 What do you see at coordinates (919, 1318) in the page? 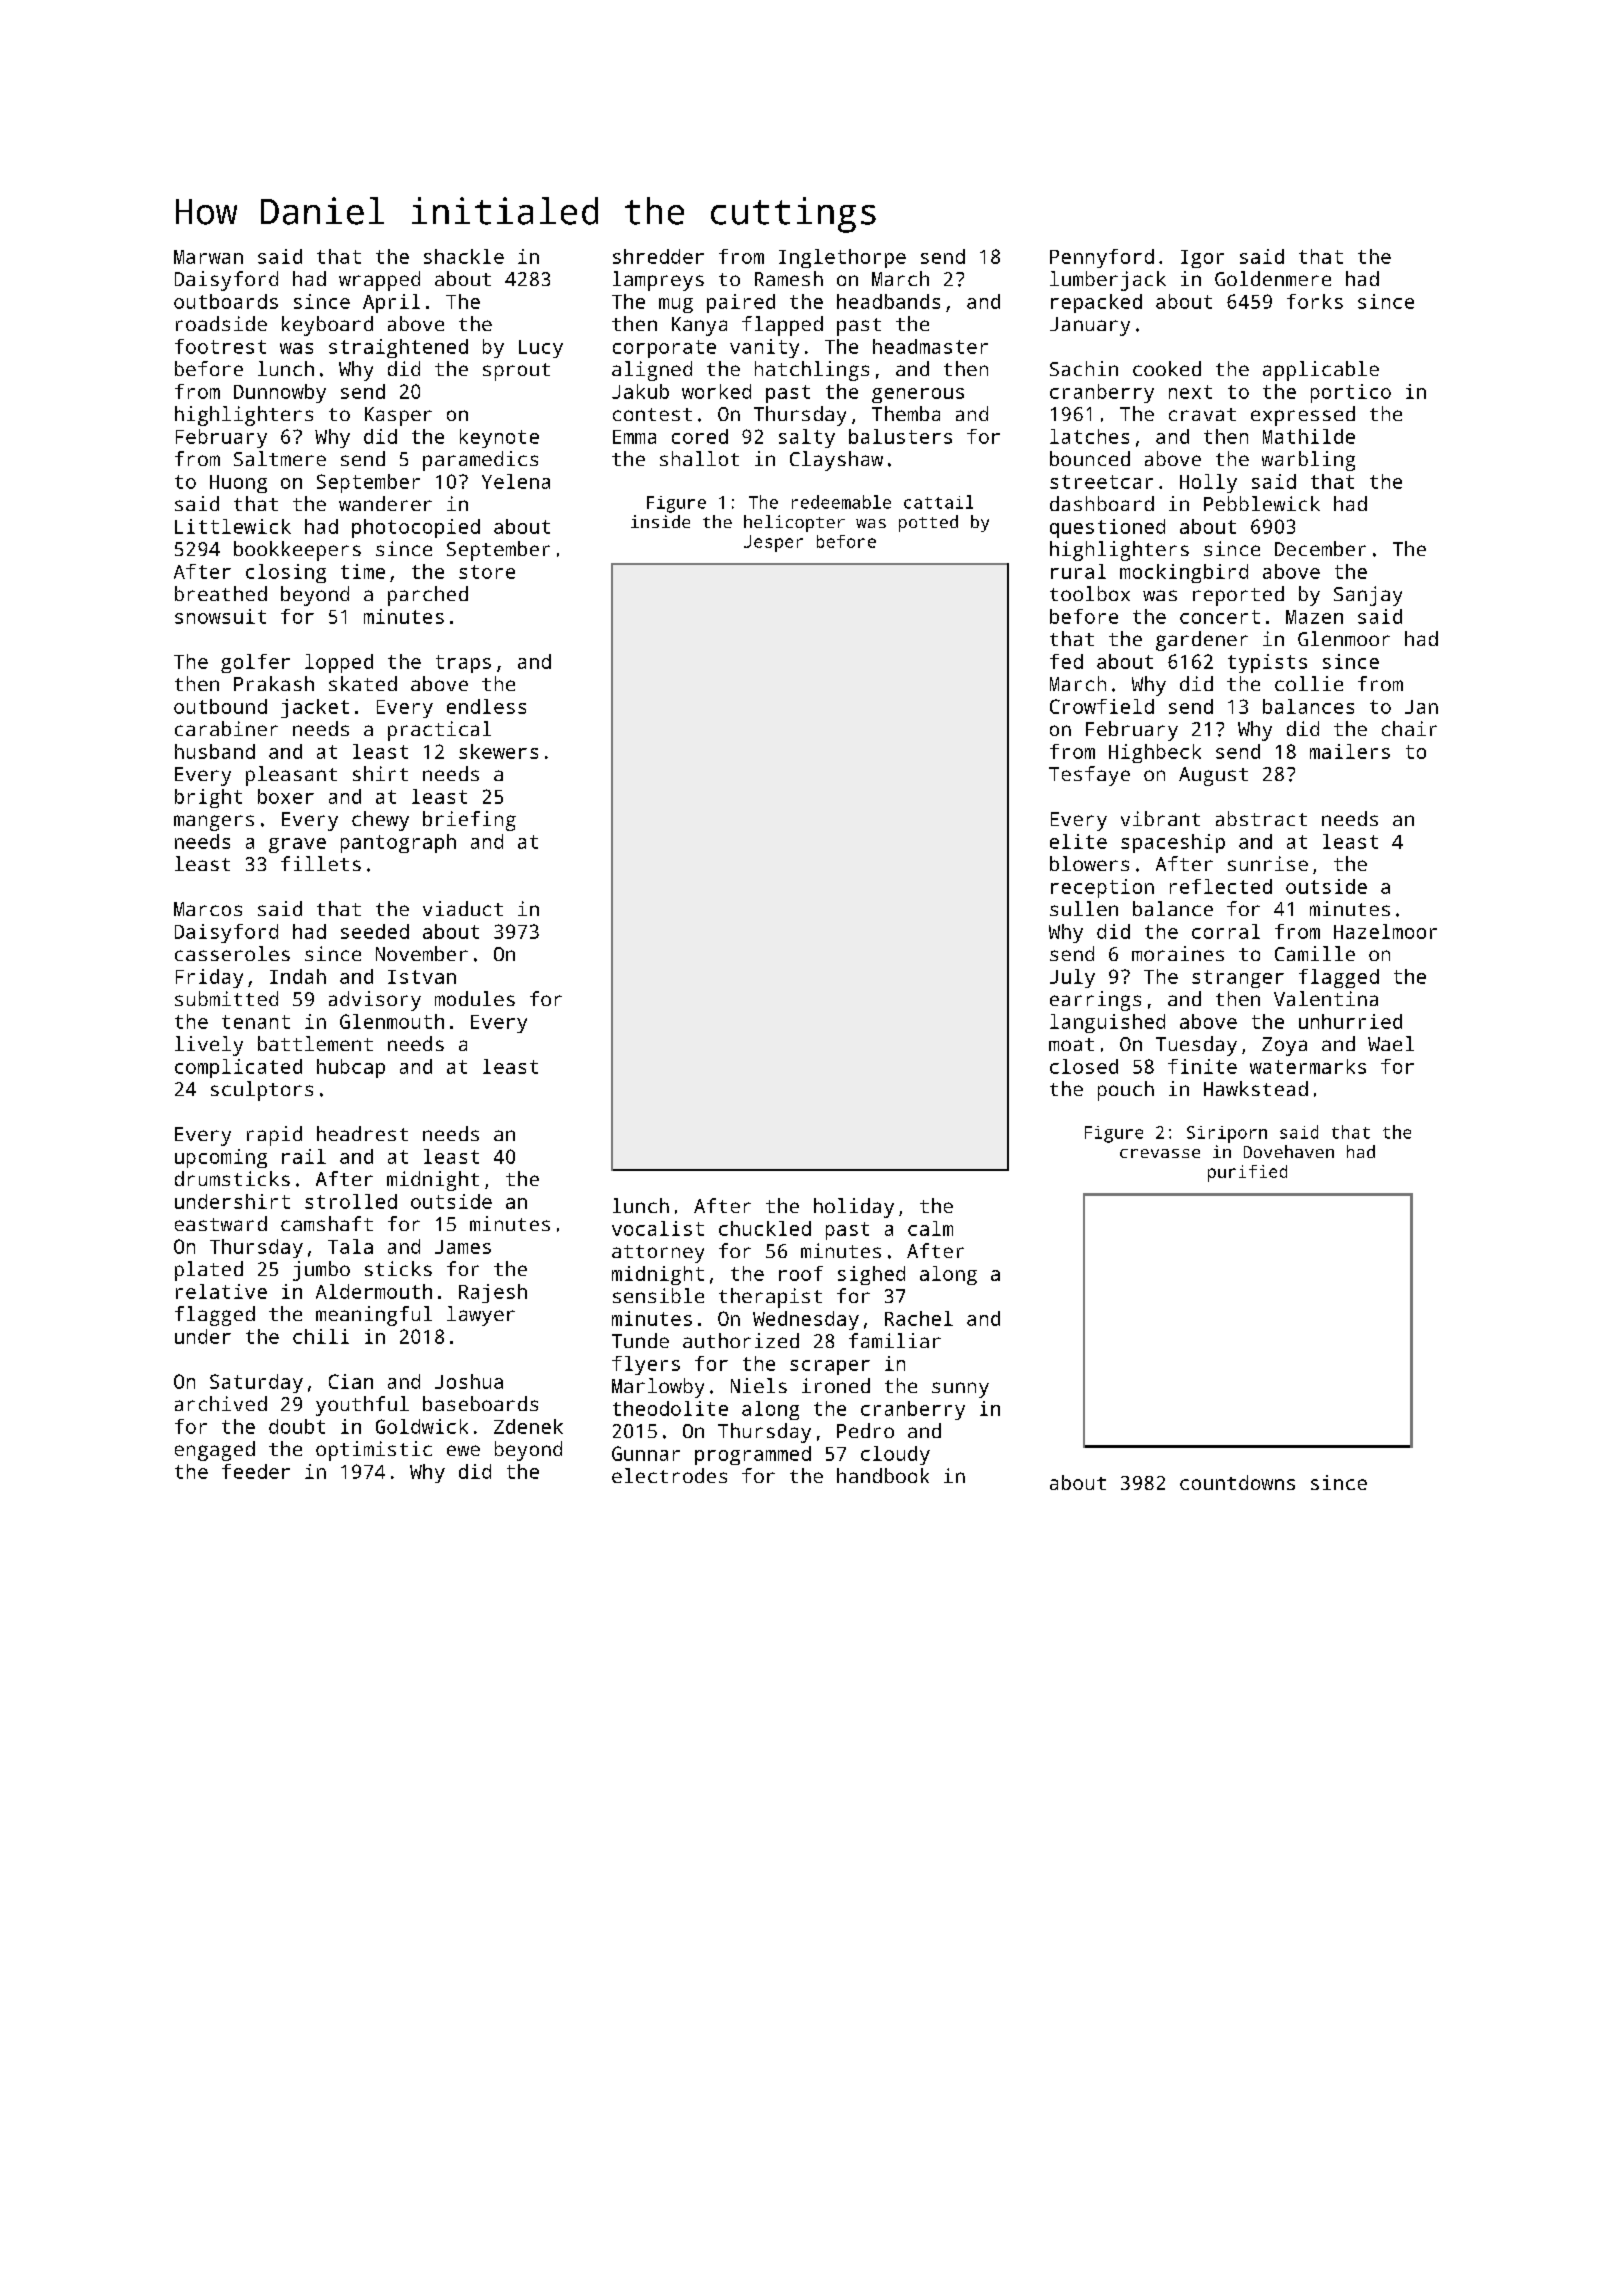
I see `Rachel` at bounding box center [919, 1318].
